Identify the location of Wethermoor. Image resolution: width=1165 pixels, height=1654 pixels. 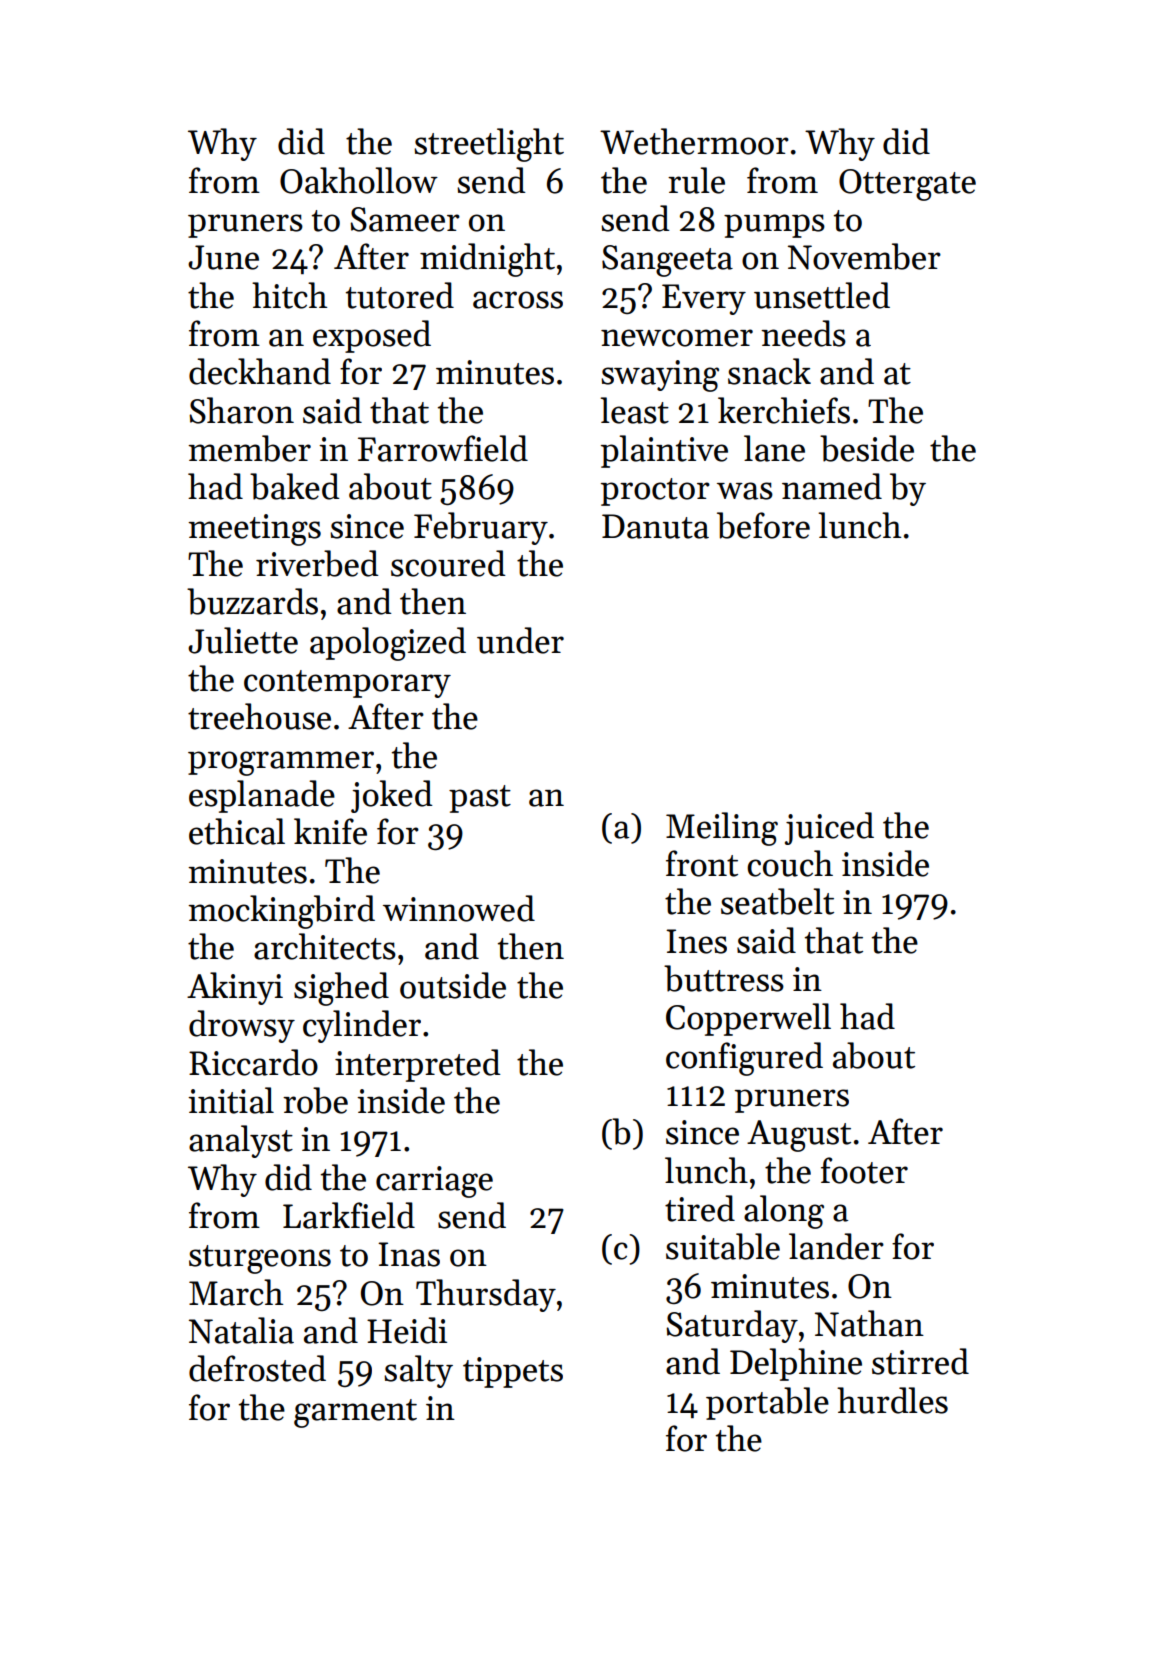
(694, 141).
